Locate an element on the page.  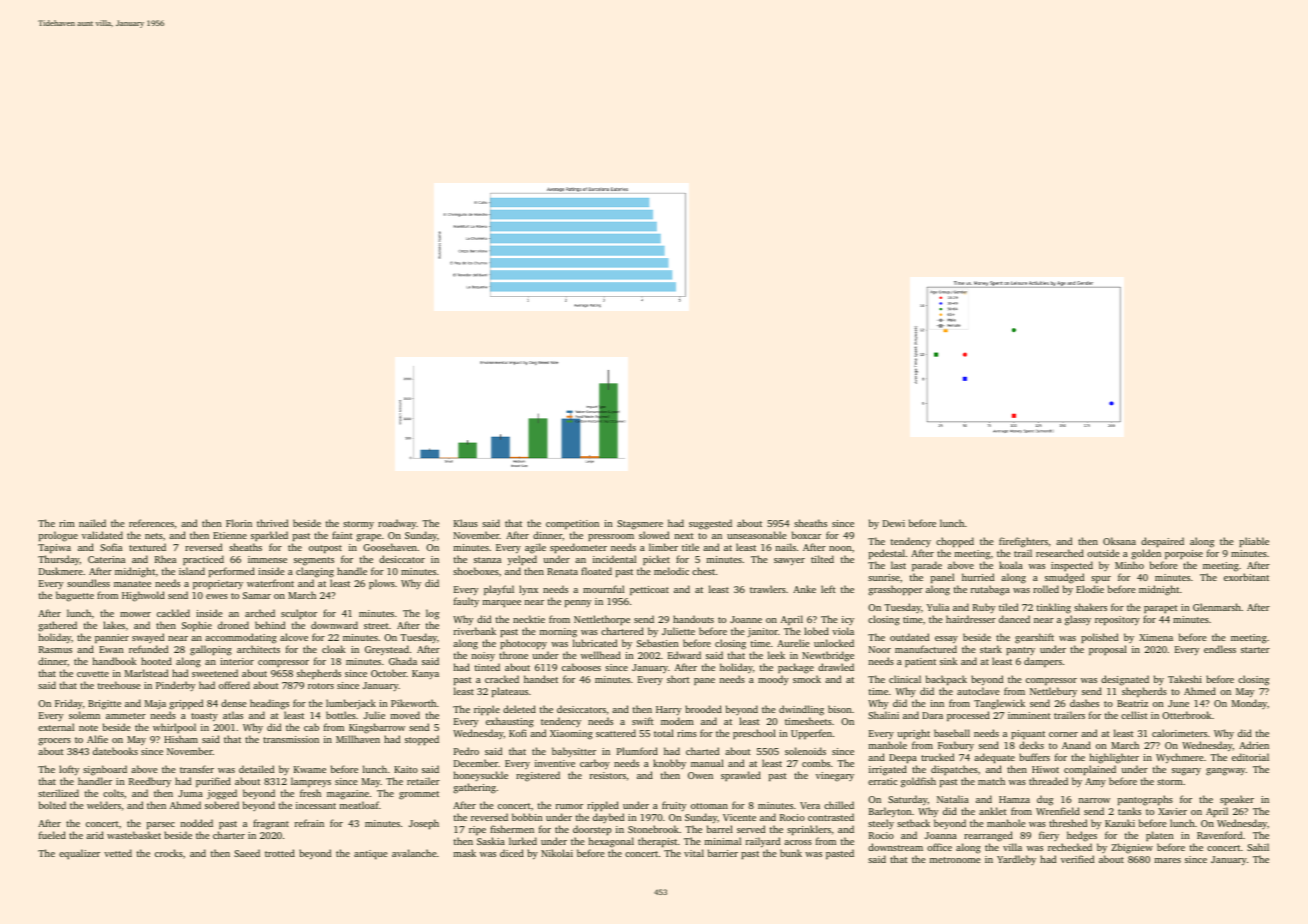
pliable is located at coordinates (1254, 542).
